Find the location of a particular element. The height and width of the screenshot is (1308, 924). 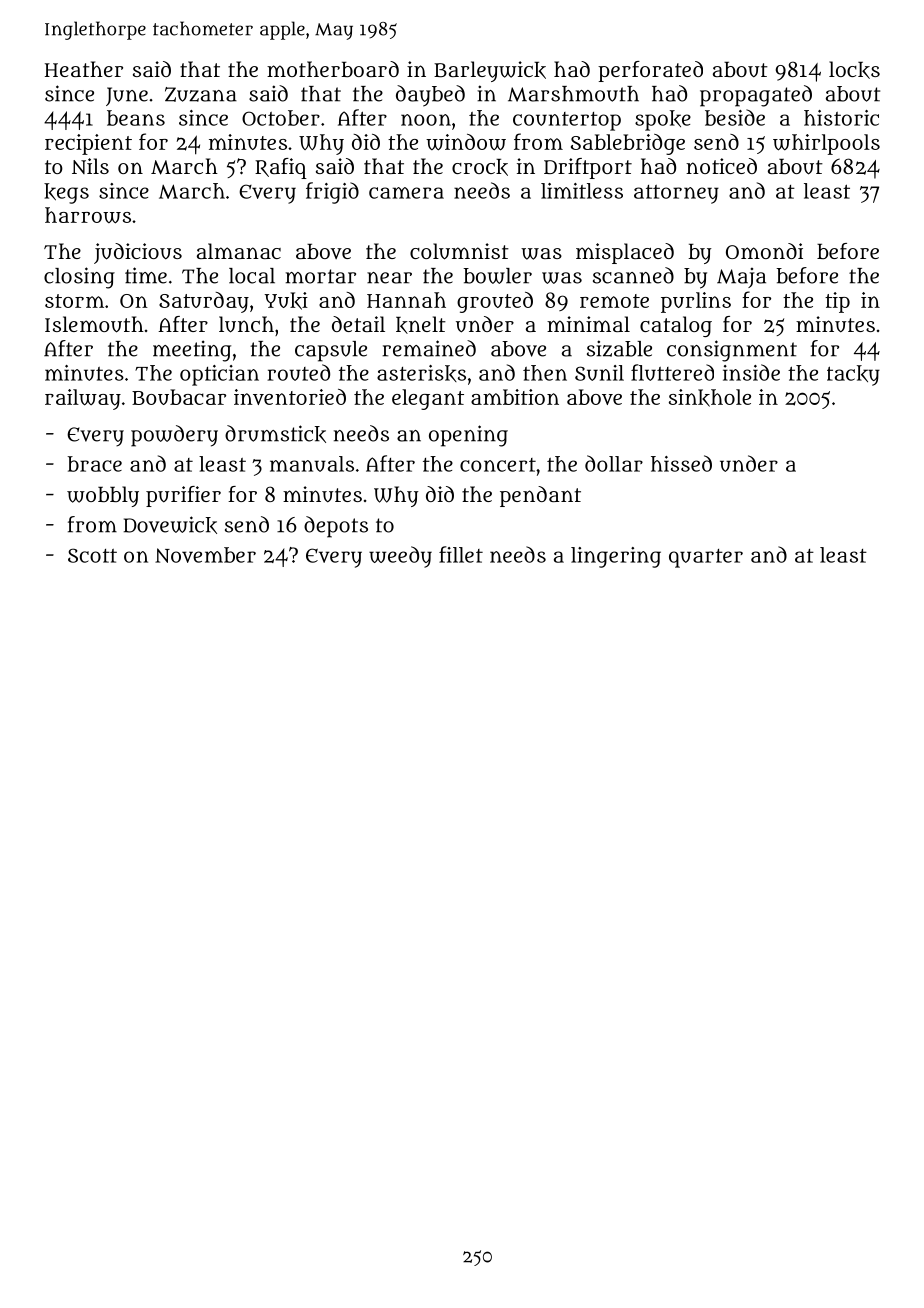

weedy is located at coordinates (400, 557).
